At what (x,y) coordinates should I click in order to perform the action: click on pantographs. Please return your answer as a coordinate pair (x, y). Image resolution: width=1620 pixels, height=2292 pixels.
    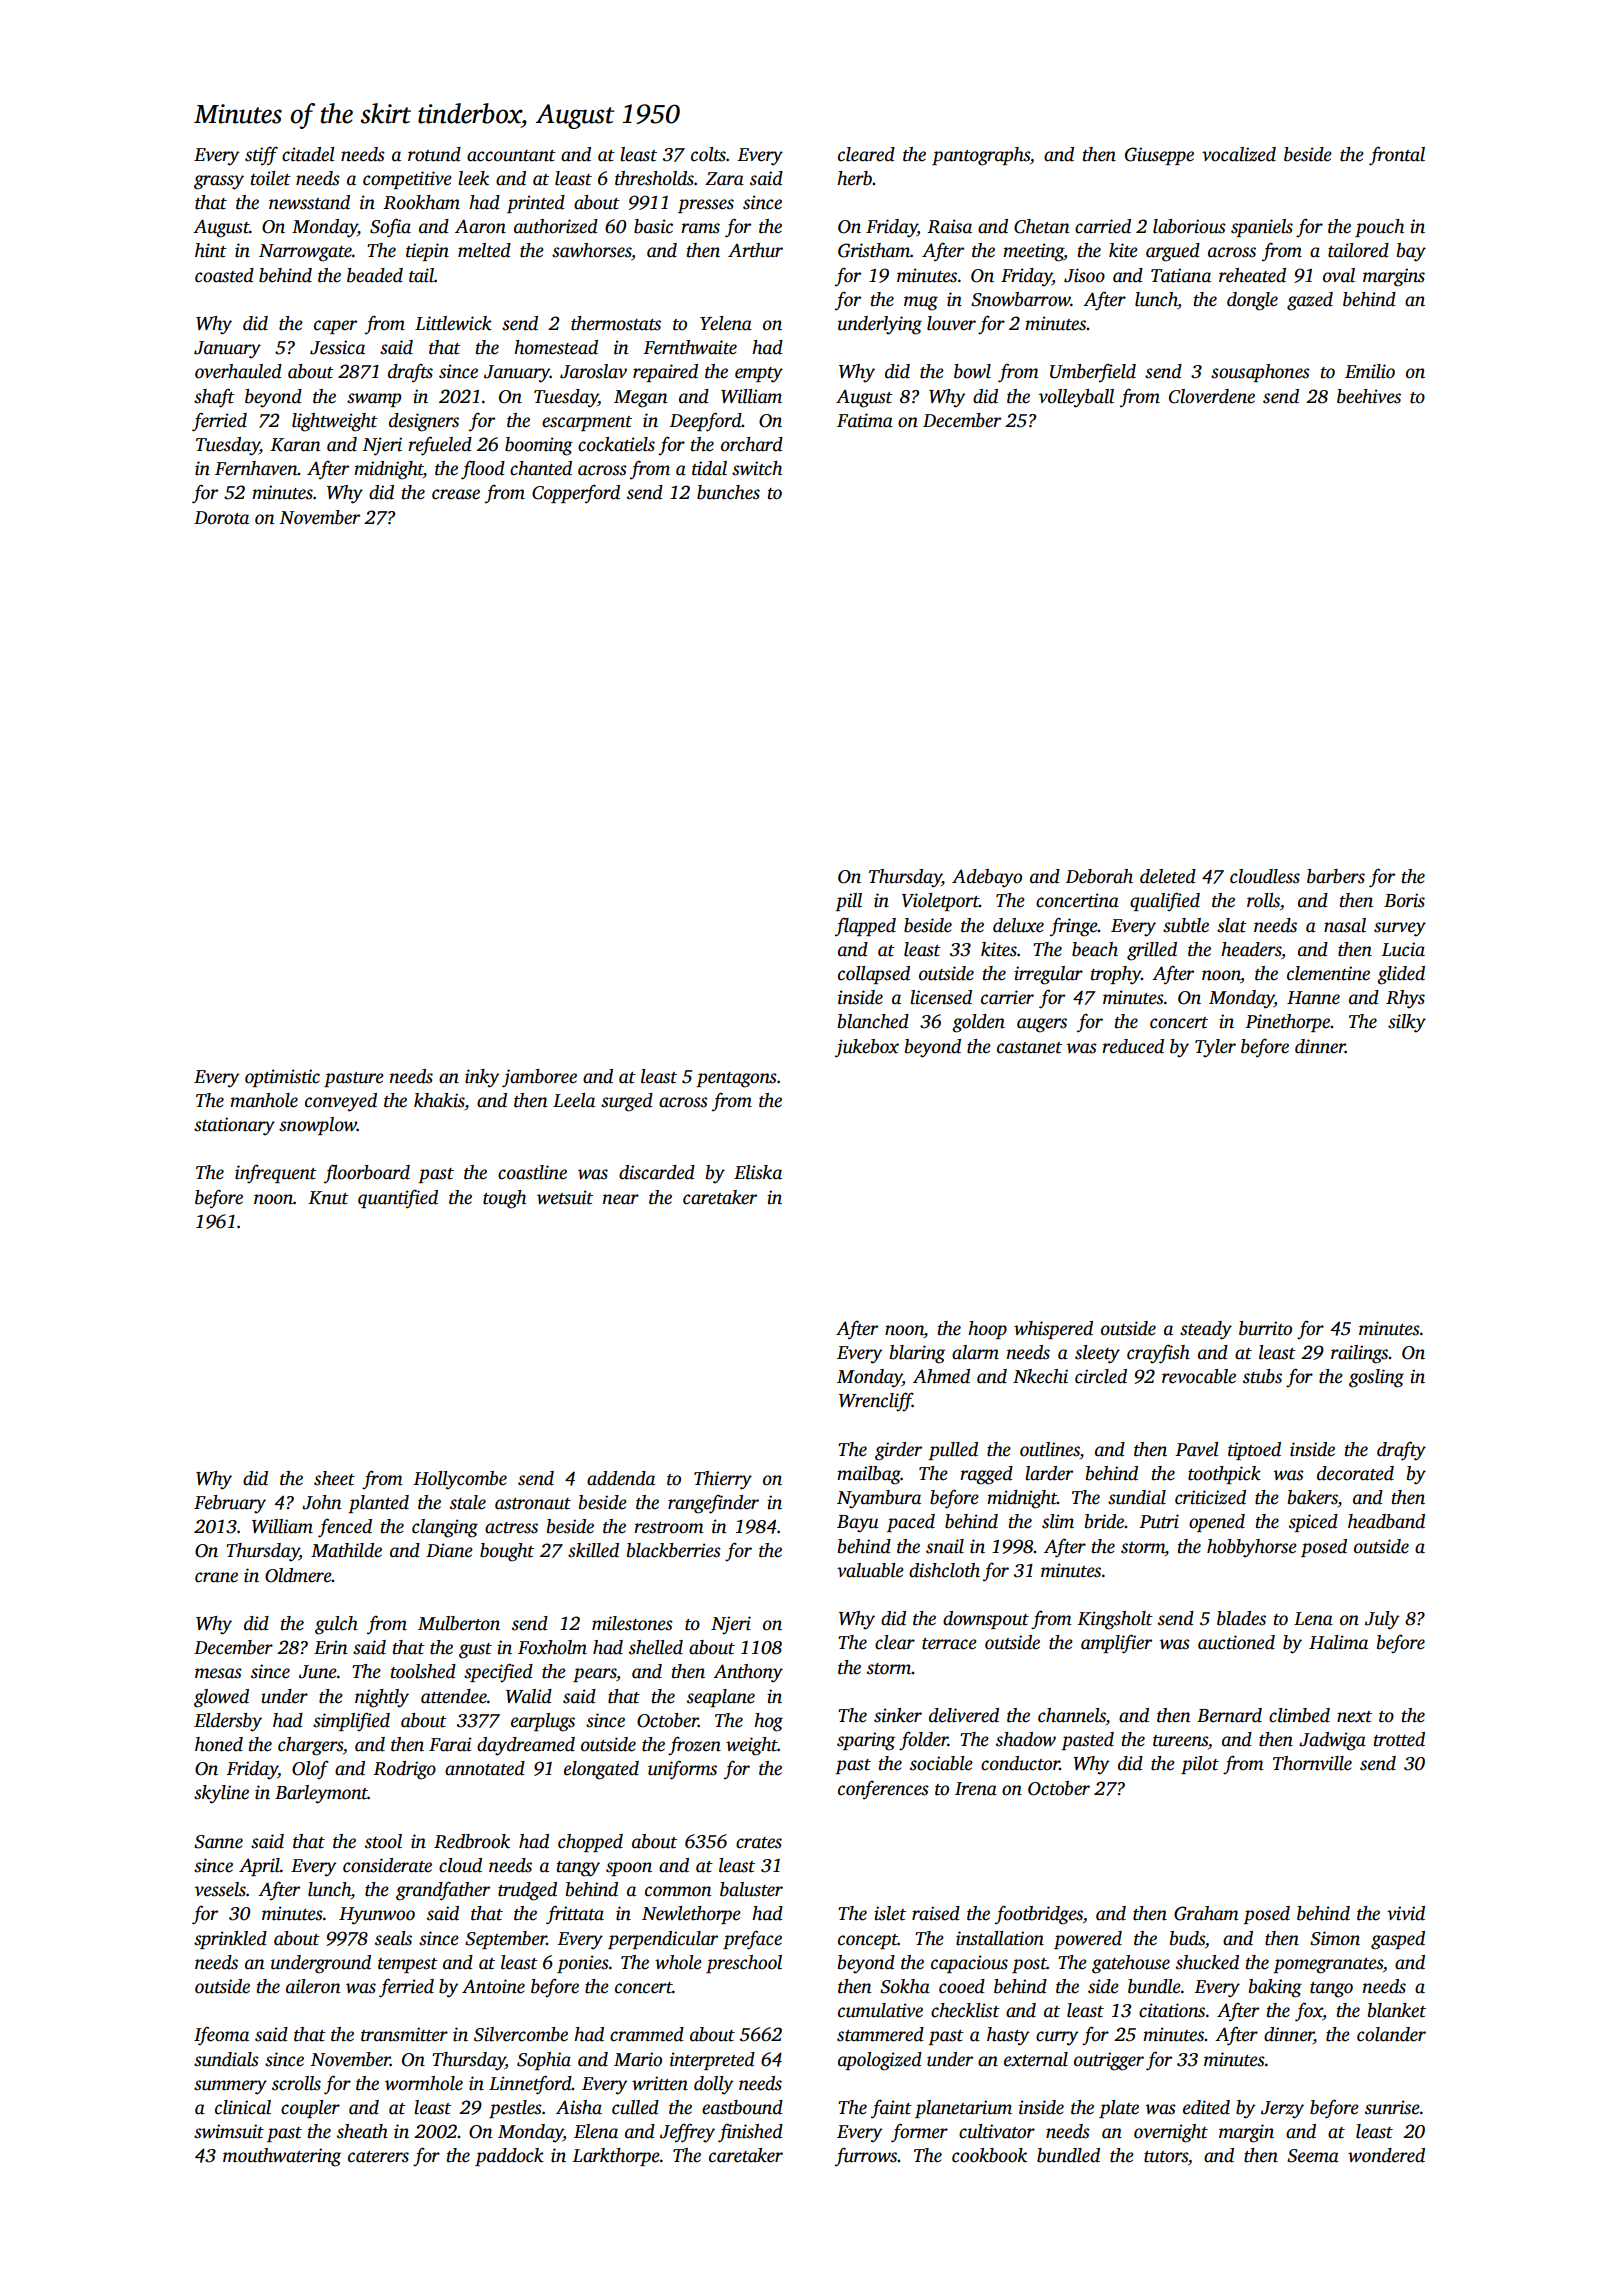
    Looking at the image, I should click on (981, 156).
